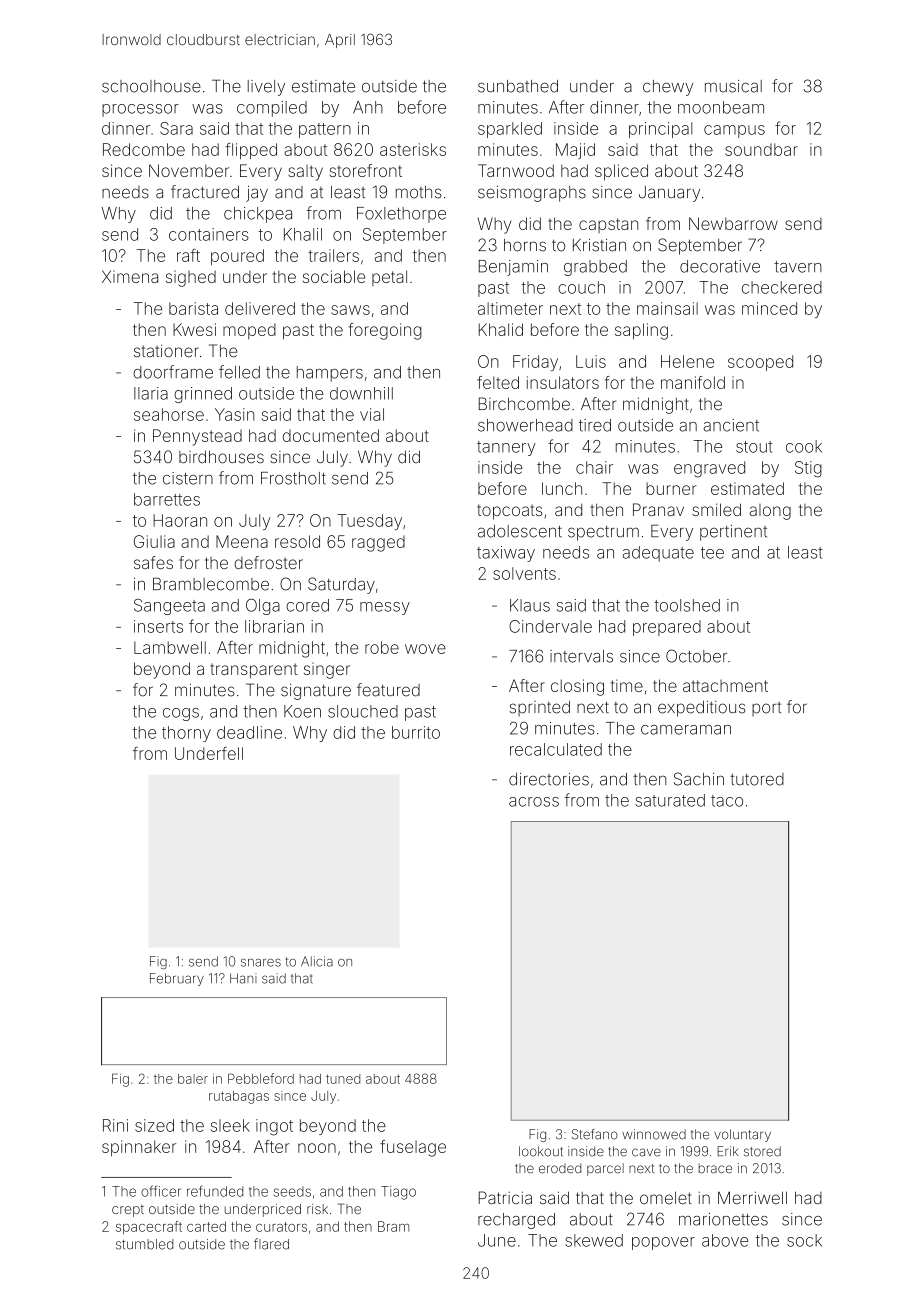  What do you see at coordinates (742, 1135) in the screenshot?
I see `voluntary` at bounding box center [742, 1135].
